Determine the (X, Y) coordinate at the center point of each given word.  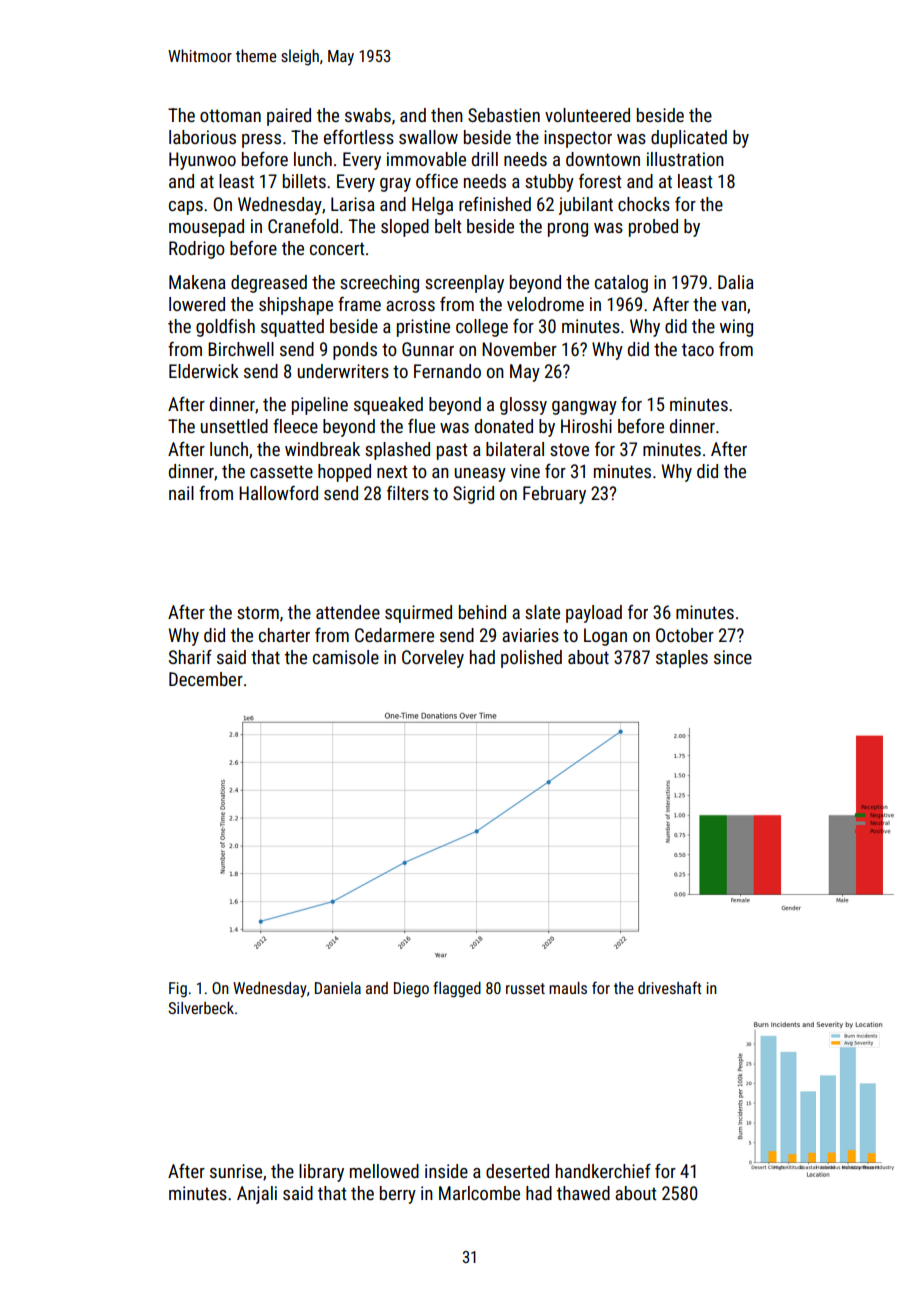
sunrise (236, 1171)
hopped (344, 473)
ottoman (230, 115)
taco (698, 349)
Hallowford (278, 493)
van (733, 306)
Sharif (190, 656)
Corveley (433, 659)
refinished (495, 203)
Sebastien (504, 115)
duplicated (689, 139)
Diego (411, 990)
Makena (197, 282)
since (733, 657)
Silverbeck (201, 1008)
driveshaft (670, 987)
